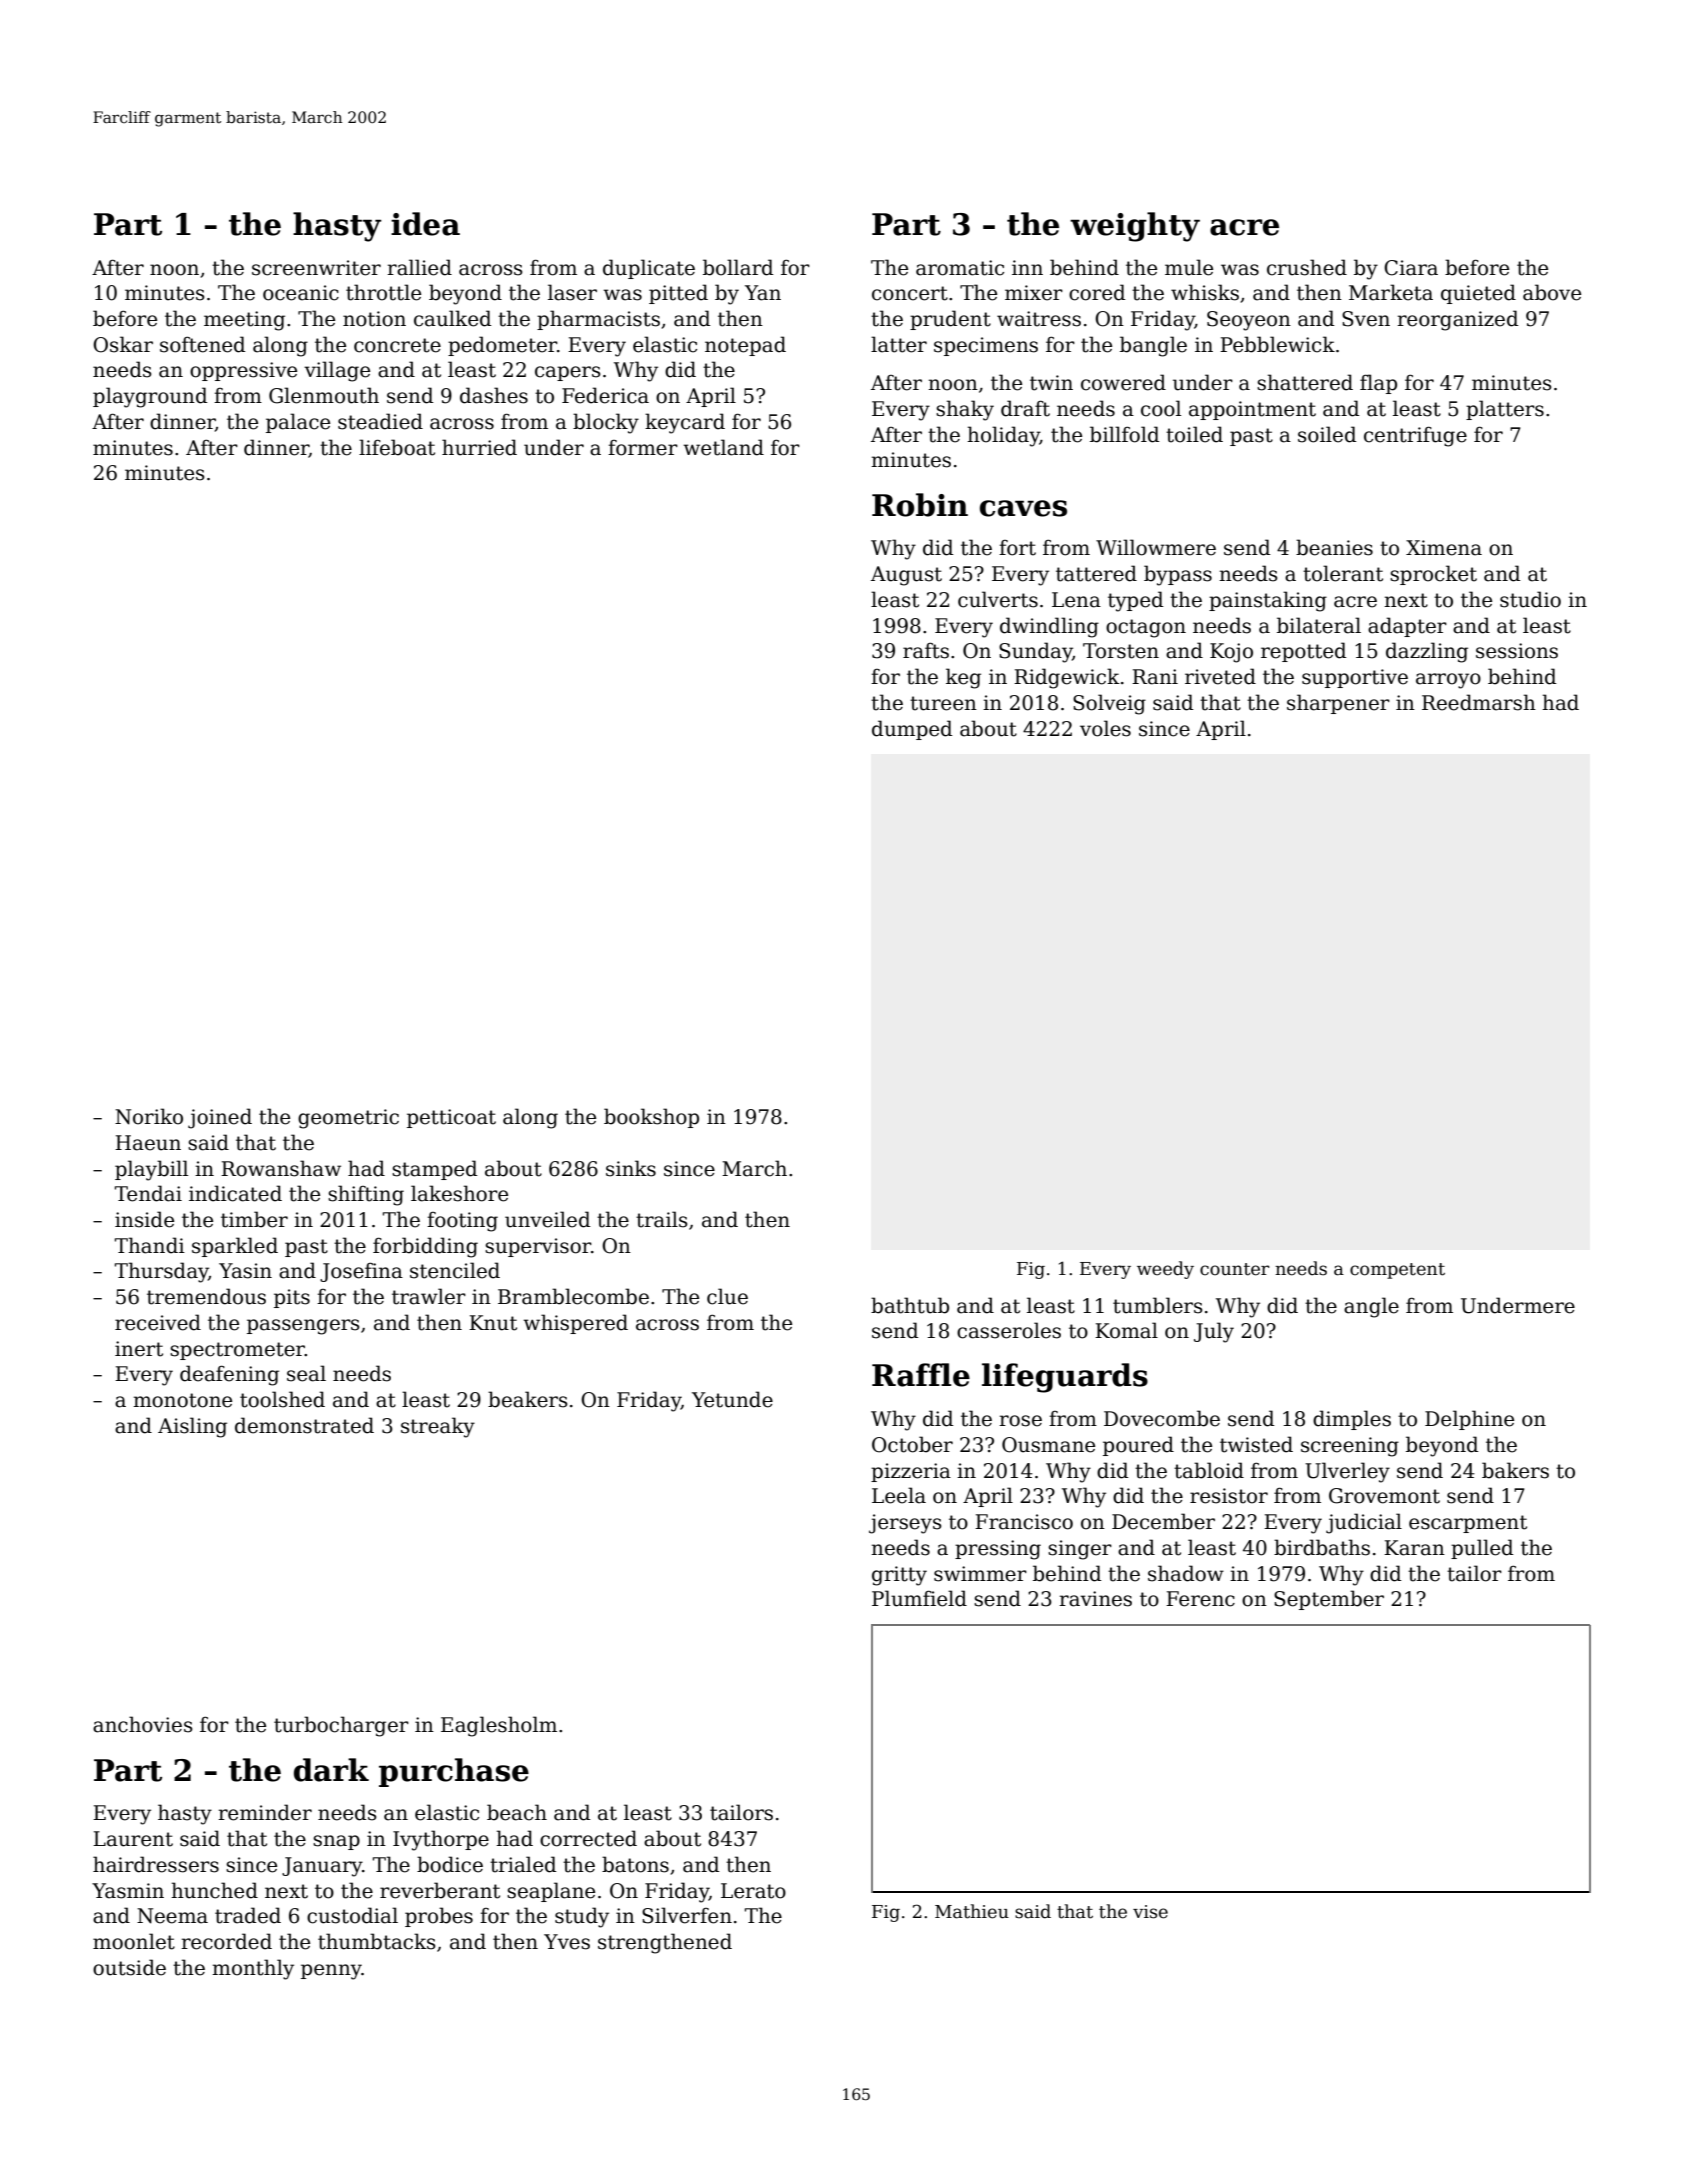 The image size is (1683, 2178). What do you see at coordinates (921, 1375) in the screenshot?
I see `Raffle` at bounding box center [921, 1375].
